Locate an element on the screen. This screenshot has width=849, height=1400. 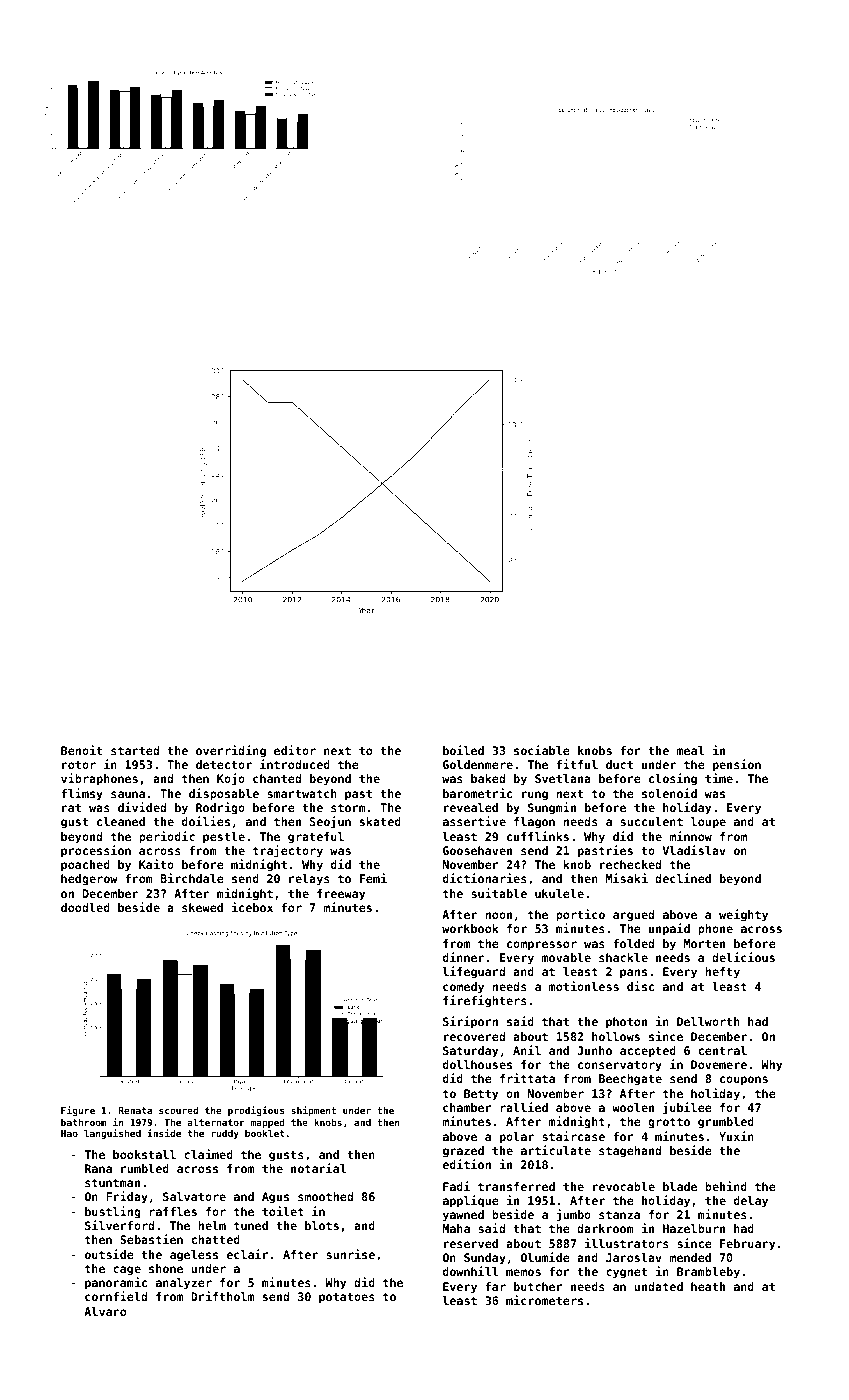
micrometers is located at coordinates (544, 1300).
